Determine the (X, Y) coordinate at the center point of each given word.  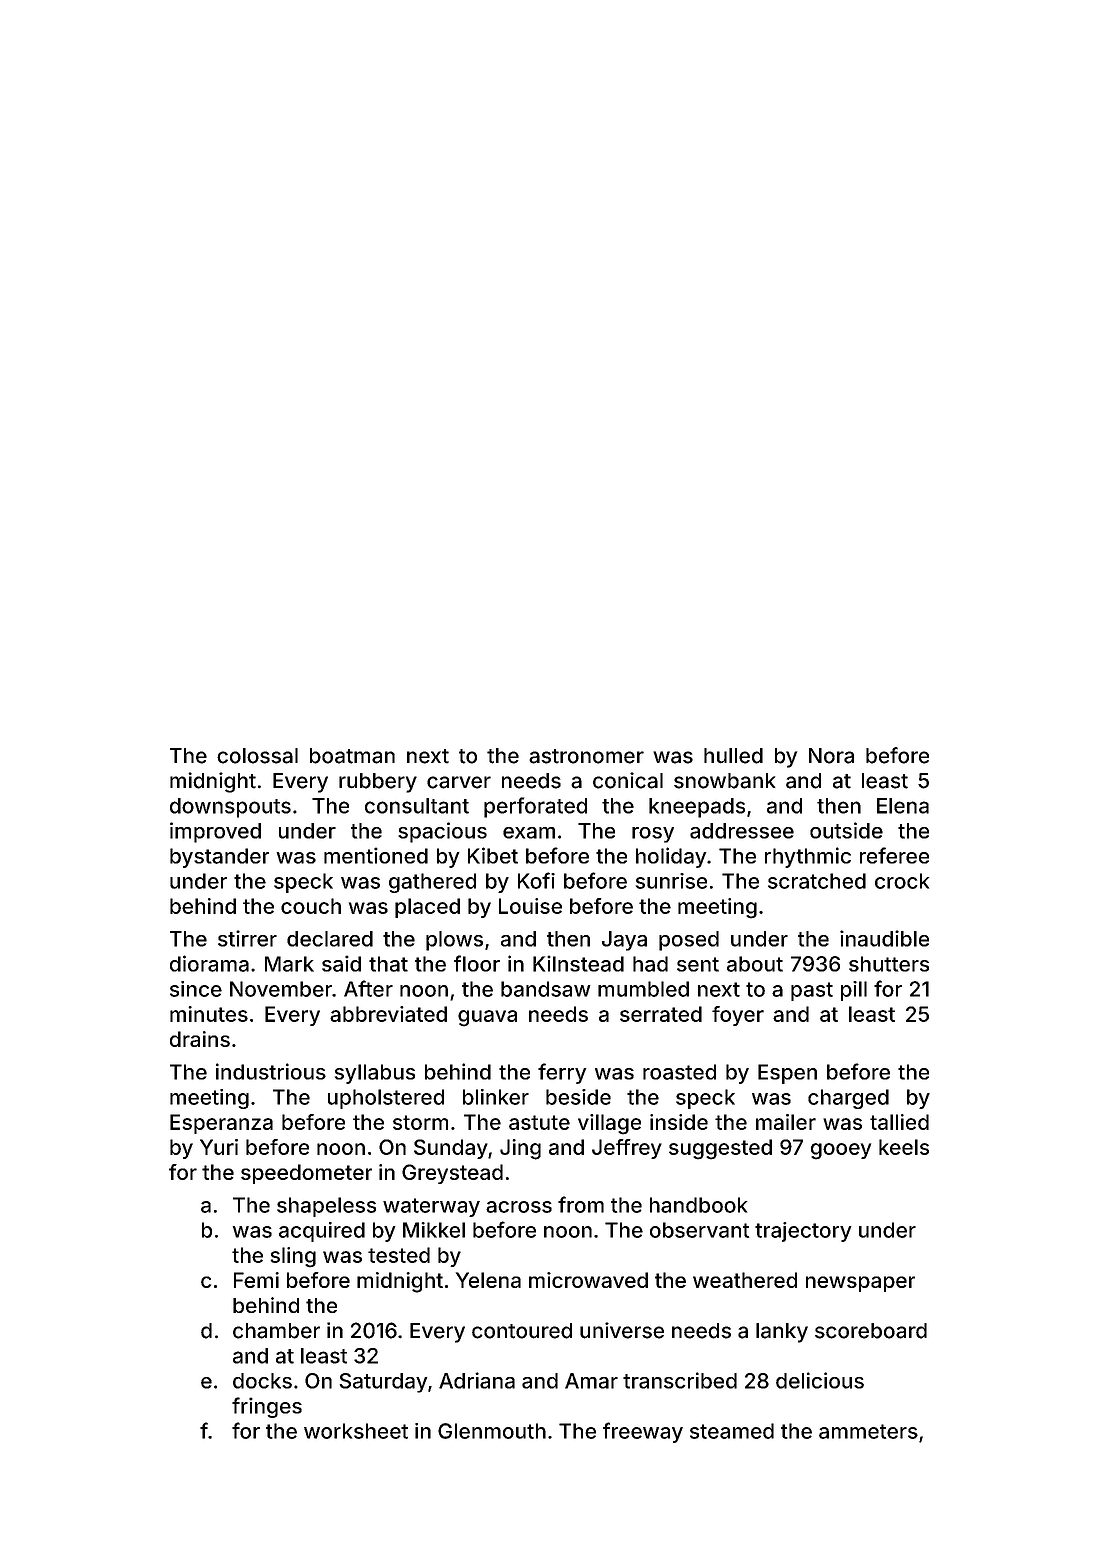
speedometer (306, 1174)
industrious (271, 1071)
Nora (831, 756)
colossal (257, 756)
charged (848, 1099)
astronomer (586, 756)
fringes (267, 1407)
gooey (841, 1151)
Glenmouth (492, 1431)
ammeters (868, 1431)
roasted (679, 1072)
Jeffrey (627, 1149)
